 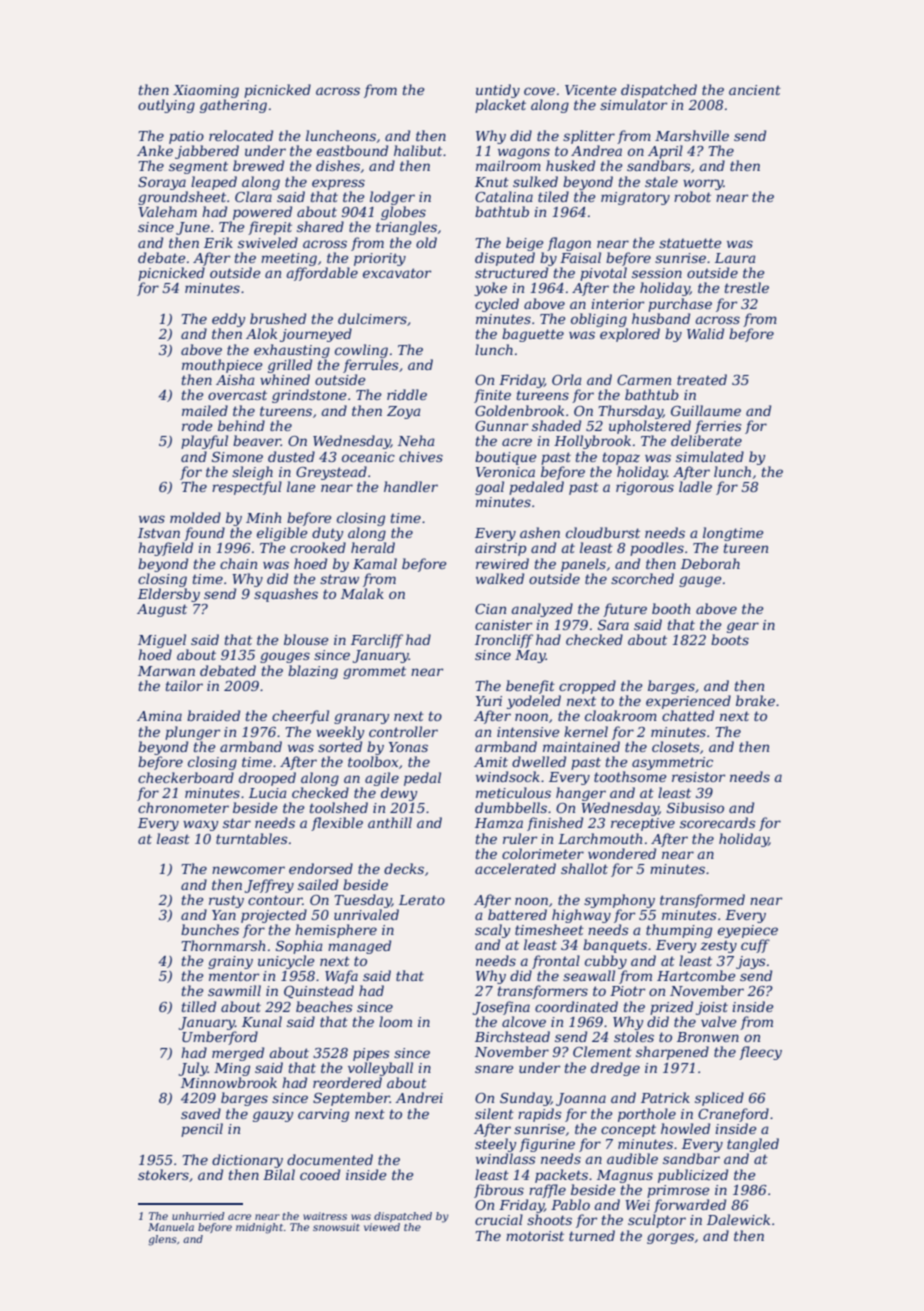 I want to click on decks, so click(x=404, y=868).
